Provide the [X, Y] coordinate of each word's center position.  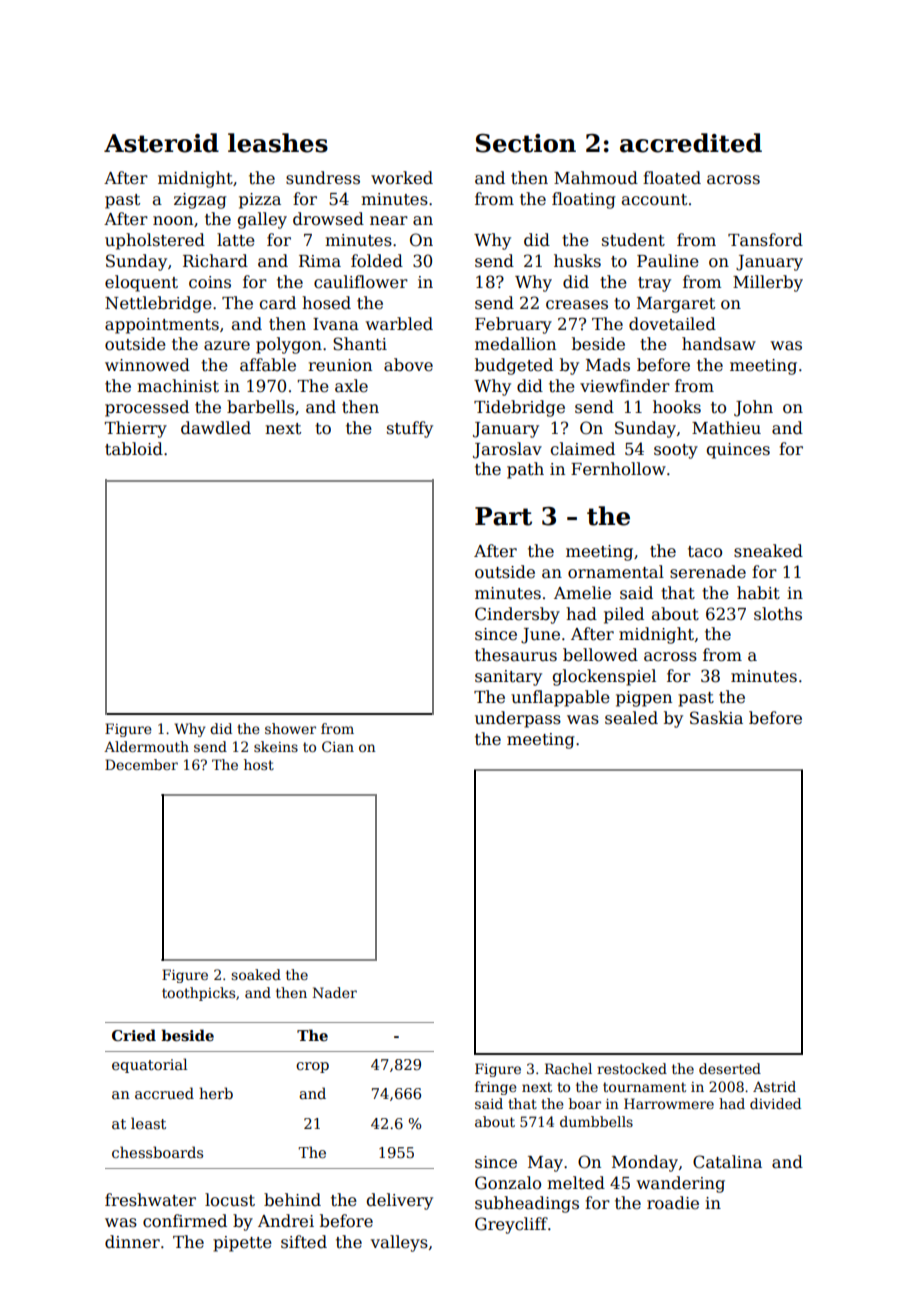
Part [503, 516]
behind [292, 1200]
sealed [631, 718]
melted [576, 1183]
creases [577, 305]
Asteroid [161, 143]
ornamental [616, 572]
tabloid [134, 449]
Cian [338, 746]
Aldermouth [146, 746]
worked [402, 178]
